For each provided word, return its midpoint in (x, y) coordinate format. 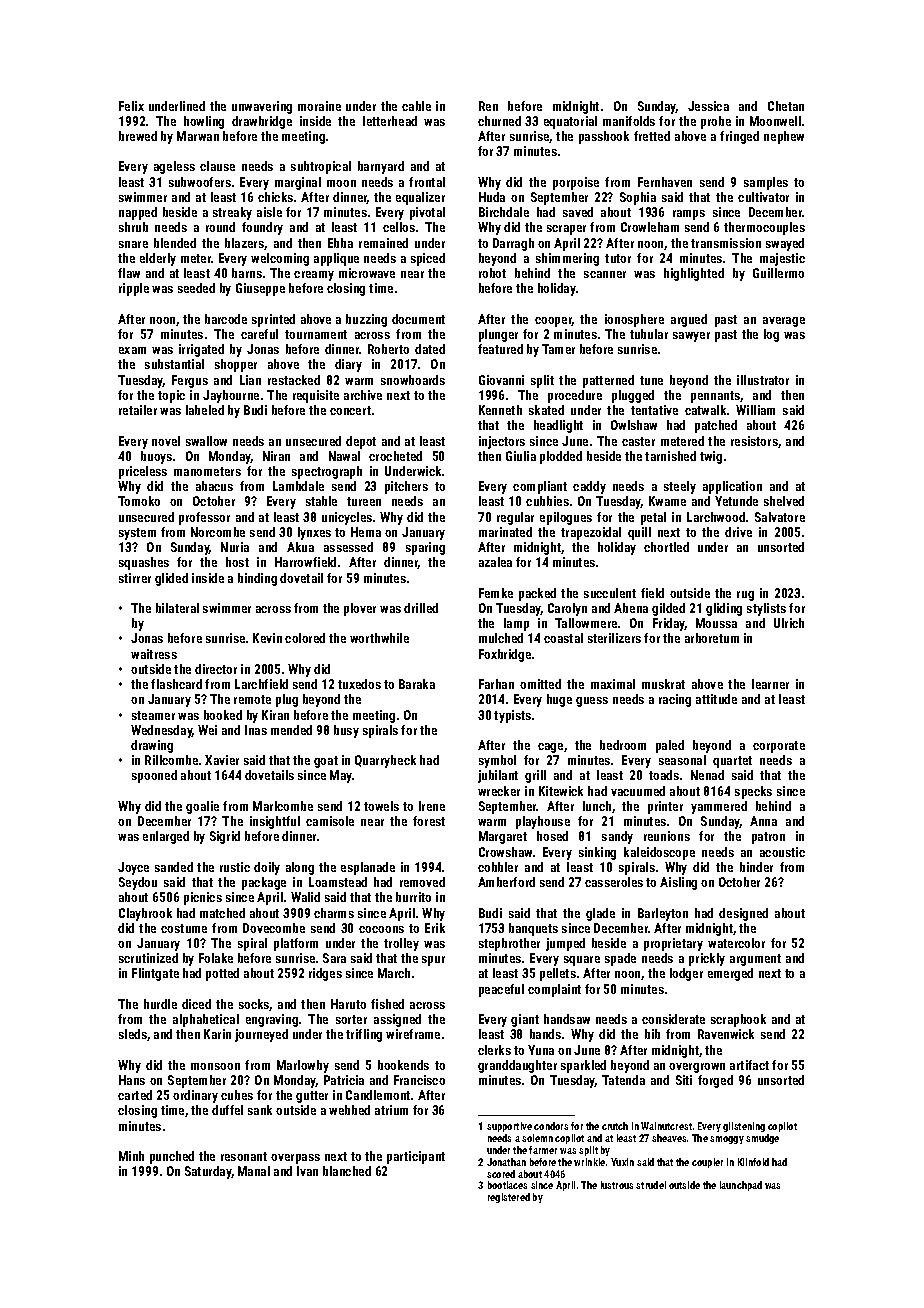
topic (171, 396)
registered (509, 1198)
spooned (154, 776)
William (755, 410)
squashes (144, 563)
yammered (719, 807)
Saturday (208, 1172)
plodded (561, 457)
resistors (754, 441)
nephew (784, 137)
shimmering (567, 259)
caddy (589, 487)
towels (381, 806)
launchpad (741, 1186)
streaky (232, 213)
